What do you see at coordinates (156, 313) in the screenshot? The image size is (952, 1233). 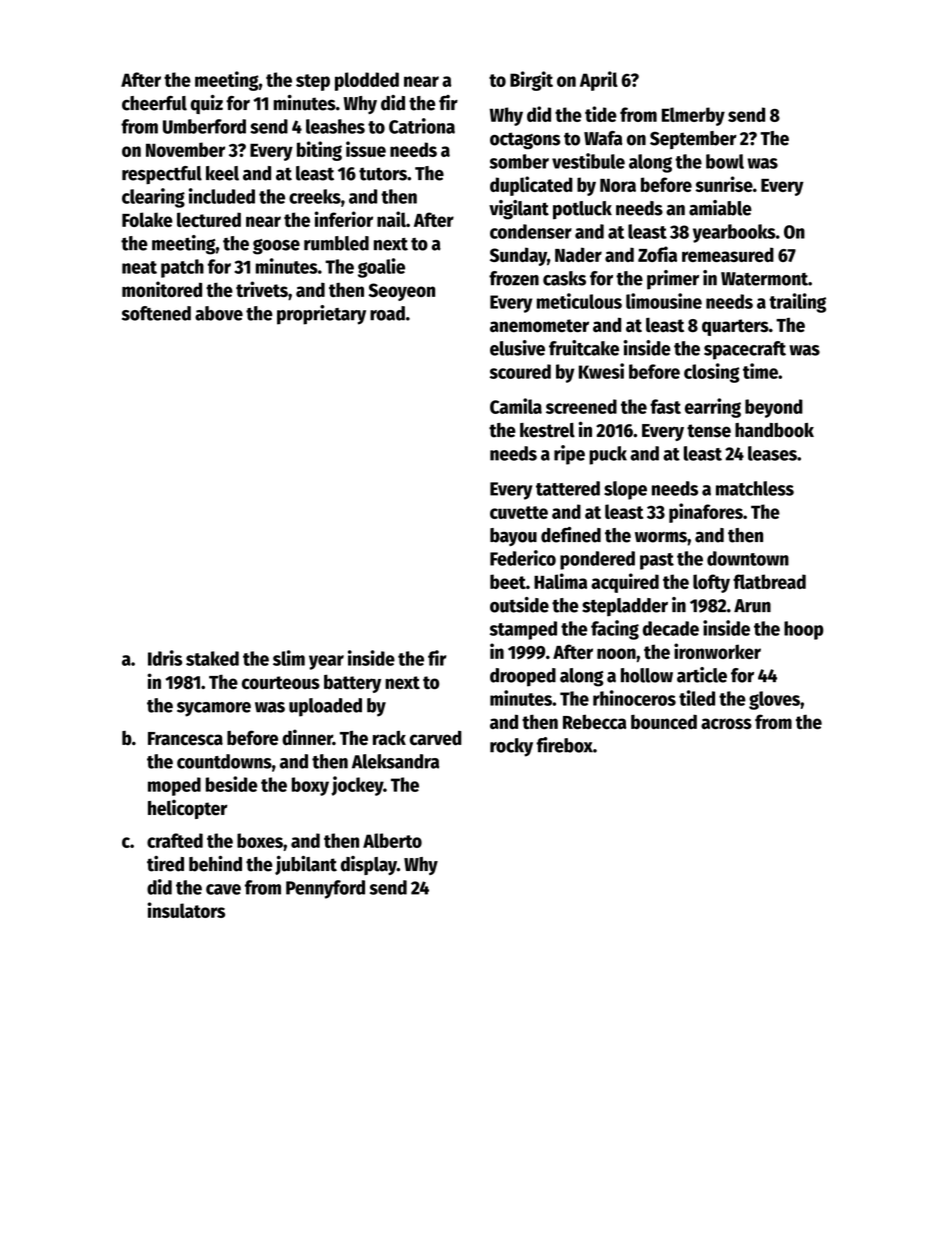 I see `softened` at bounding box center [156, 313].
